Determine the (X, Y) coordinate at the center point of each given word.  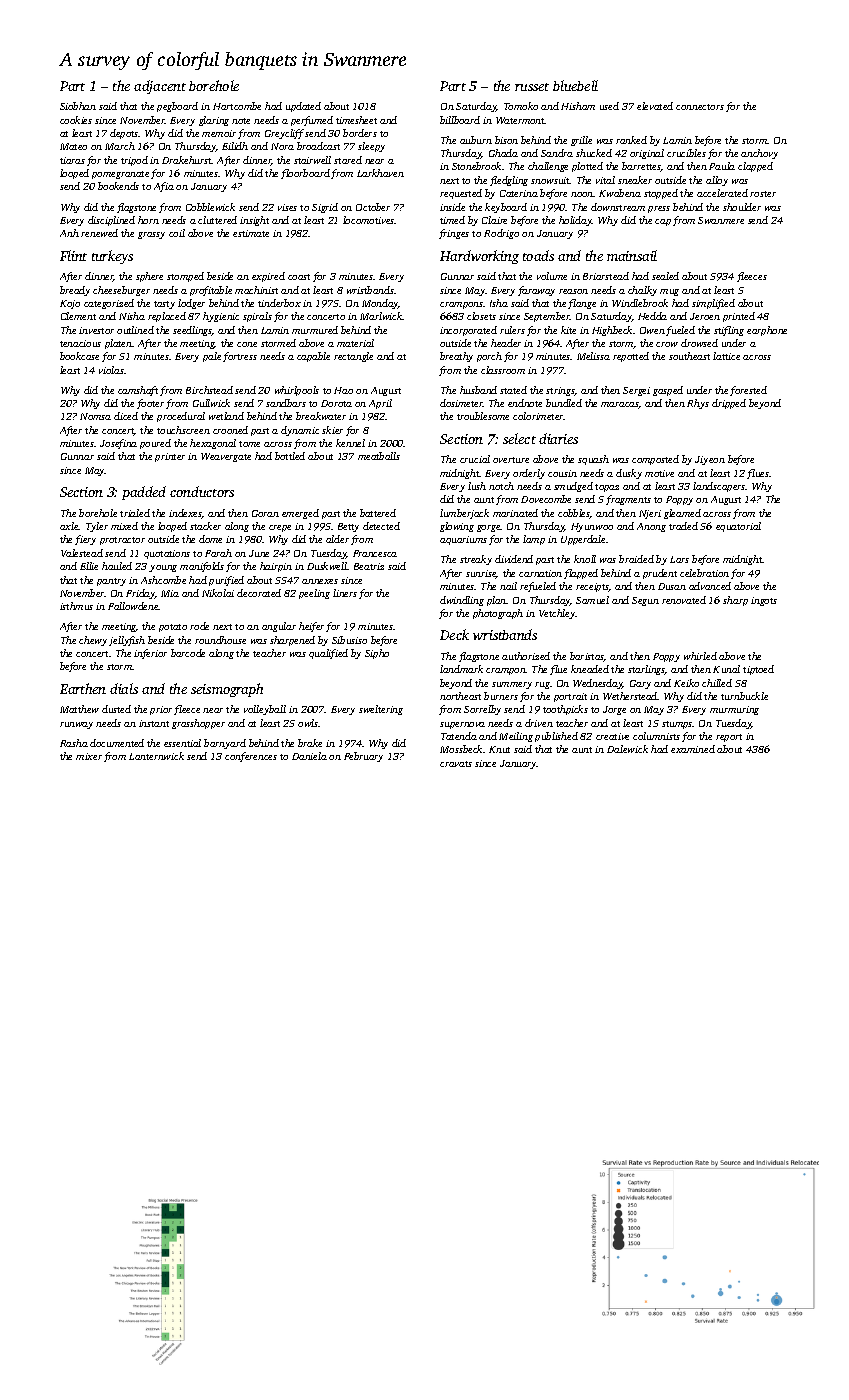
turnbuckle (744, 696)
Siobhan (78, 106)
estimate (251, 233)
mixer (89, 756)
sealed (665, 276)
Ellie (89, 566)
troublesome (483, 416)
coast (299, 277)
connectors (700, 107)
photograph (498, 614)
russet (532, 87)
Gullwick (211, 403)
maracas (620, 405)
